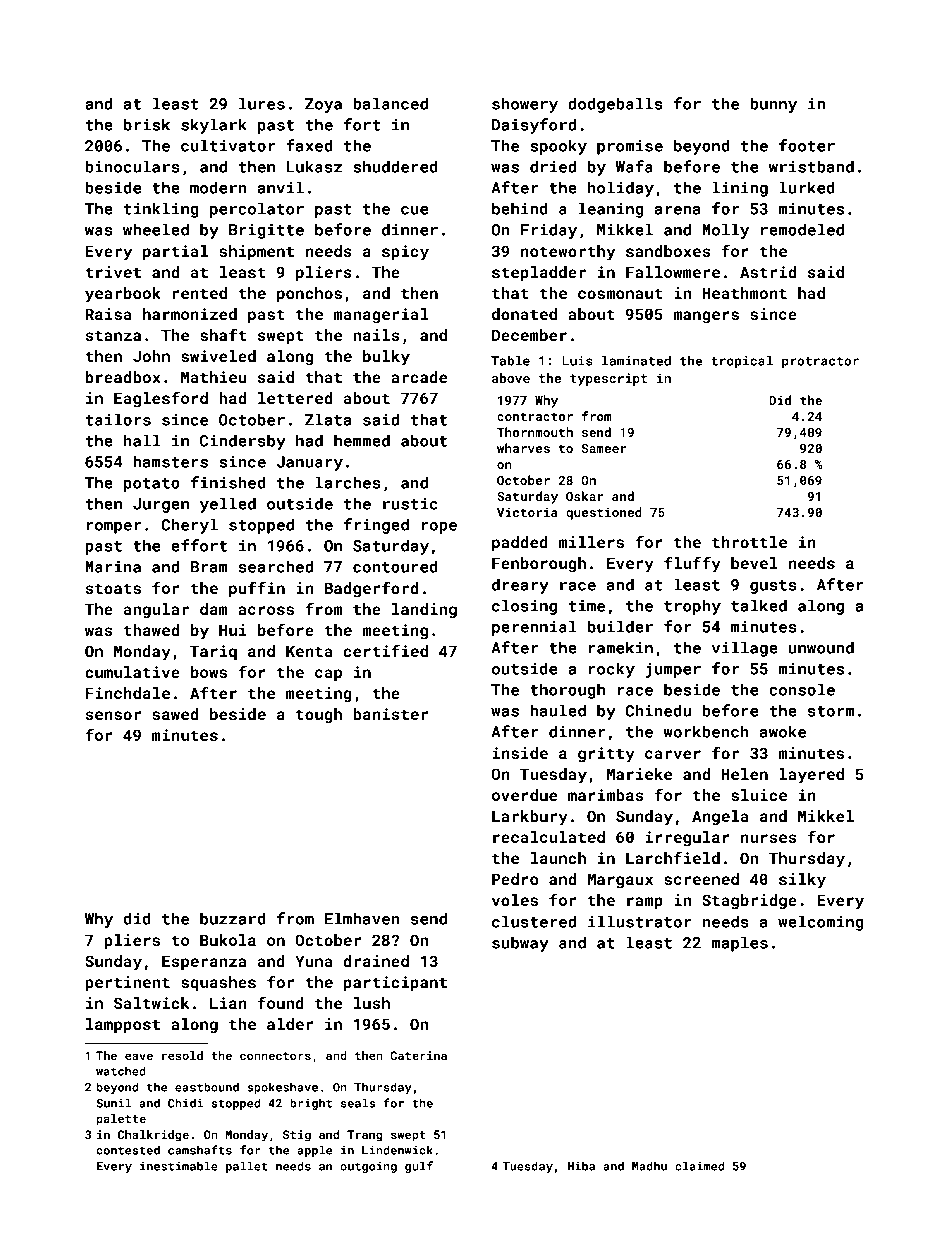  What do you see at coordinates (262, 103) in the screenshot?
I see `lures` at bounding box center [262, 103].
